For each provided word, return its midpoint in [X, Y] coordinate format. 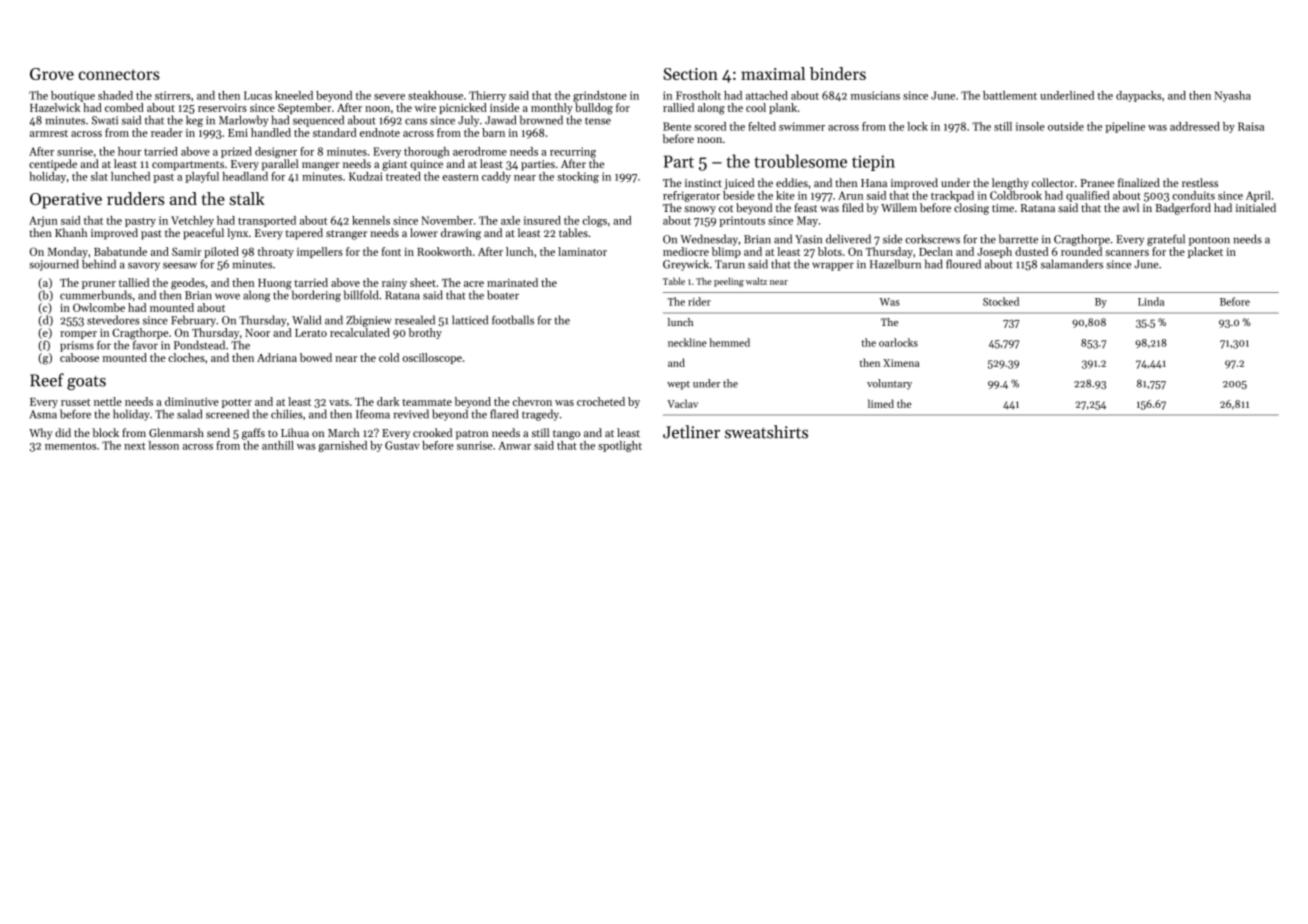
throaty [276, 252]
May [807, 221]
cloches [186, 357]
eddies [792, 182]
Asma [43, 414]
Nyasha [1233, 96]
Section [690, 74]
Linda [1151, 301]
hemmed [729, 342]
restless [1200, 182]
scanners [1127, 253]
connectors [119, 74]
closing [971, 209]
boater [503, 295]
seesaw [180, 265]
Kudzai [366, 176]
